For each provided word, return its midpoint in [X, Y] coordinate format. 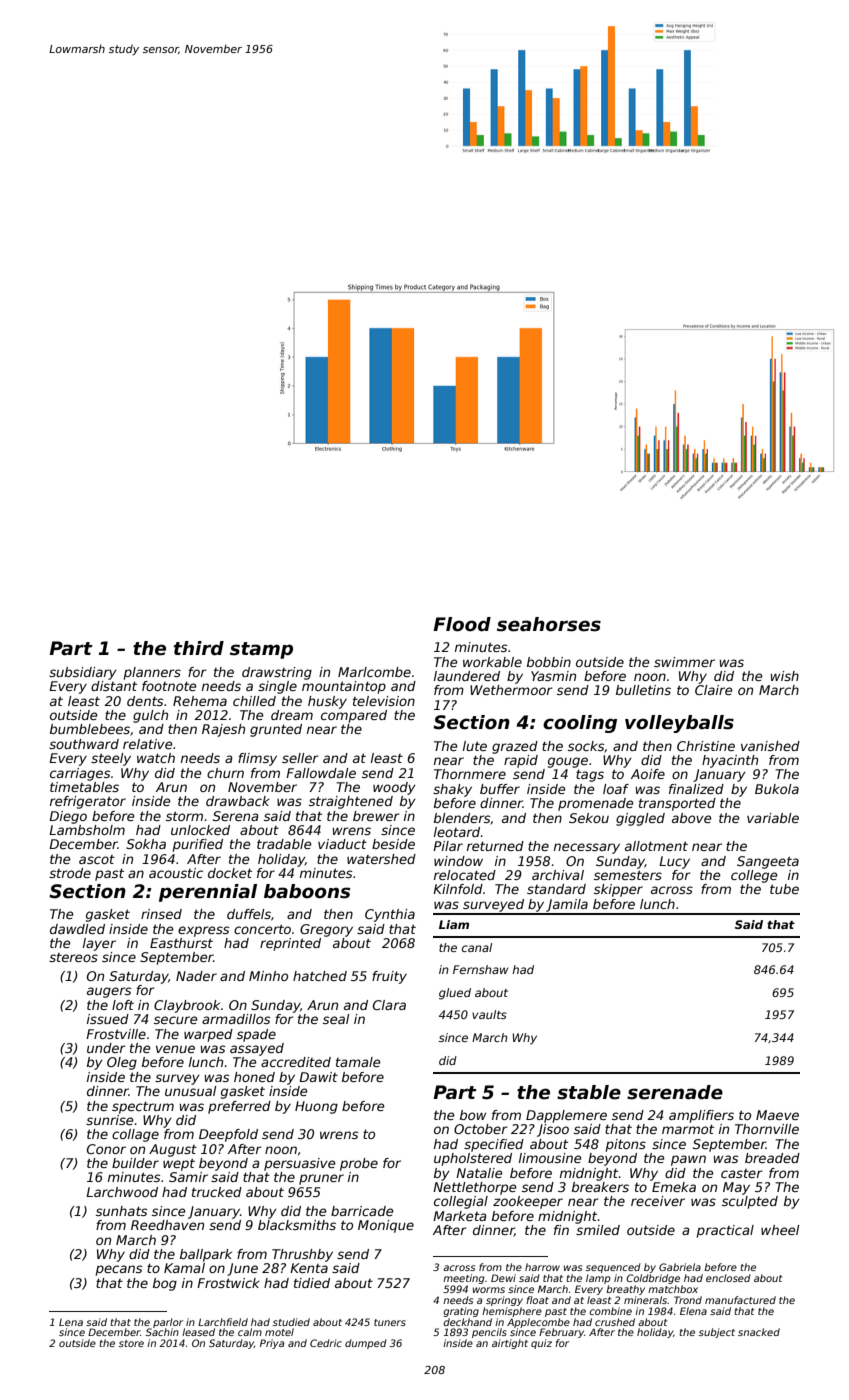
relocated [465, 875]
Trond [688, 1300]
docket [230, 873]
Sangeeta [768, 862]
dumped [366, 1344]
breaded [772, 1158]
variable [773, 818]
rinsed [161, 914]
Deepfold [228, 1135]
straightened [351, 802]
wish [784, 676]
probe [359, 1164]
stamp [261, 650]
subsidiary [83, 673]
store [131, 1343]
